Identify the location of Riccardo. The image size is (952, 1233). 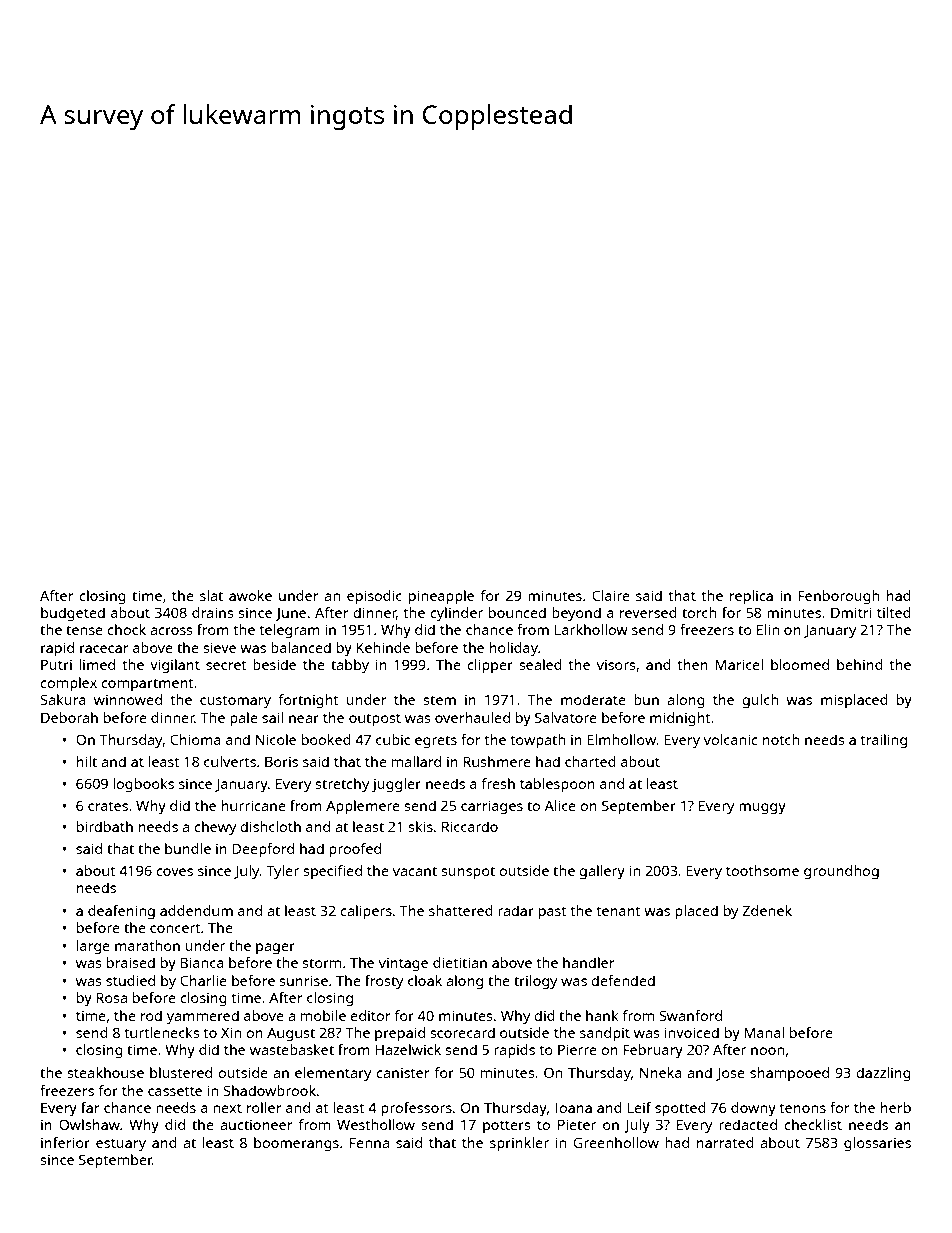
(470, 826).
